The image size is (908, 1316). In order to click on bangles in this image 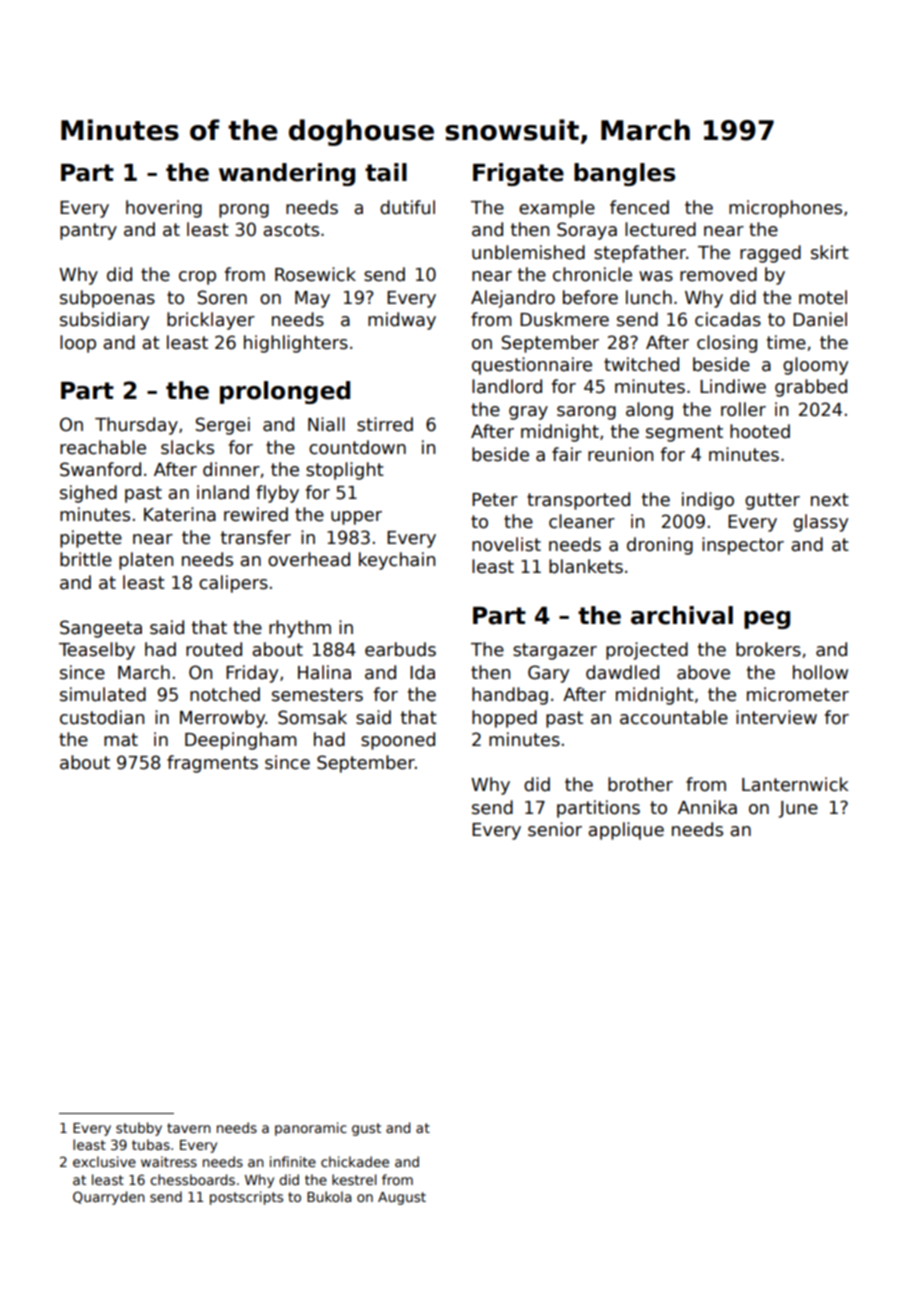, I will do `click(624, 174)`.
